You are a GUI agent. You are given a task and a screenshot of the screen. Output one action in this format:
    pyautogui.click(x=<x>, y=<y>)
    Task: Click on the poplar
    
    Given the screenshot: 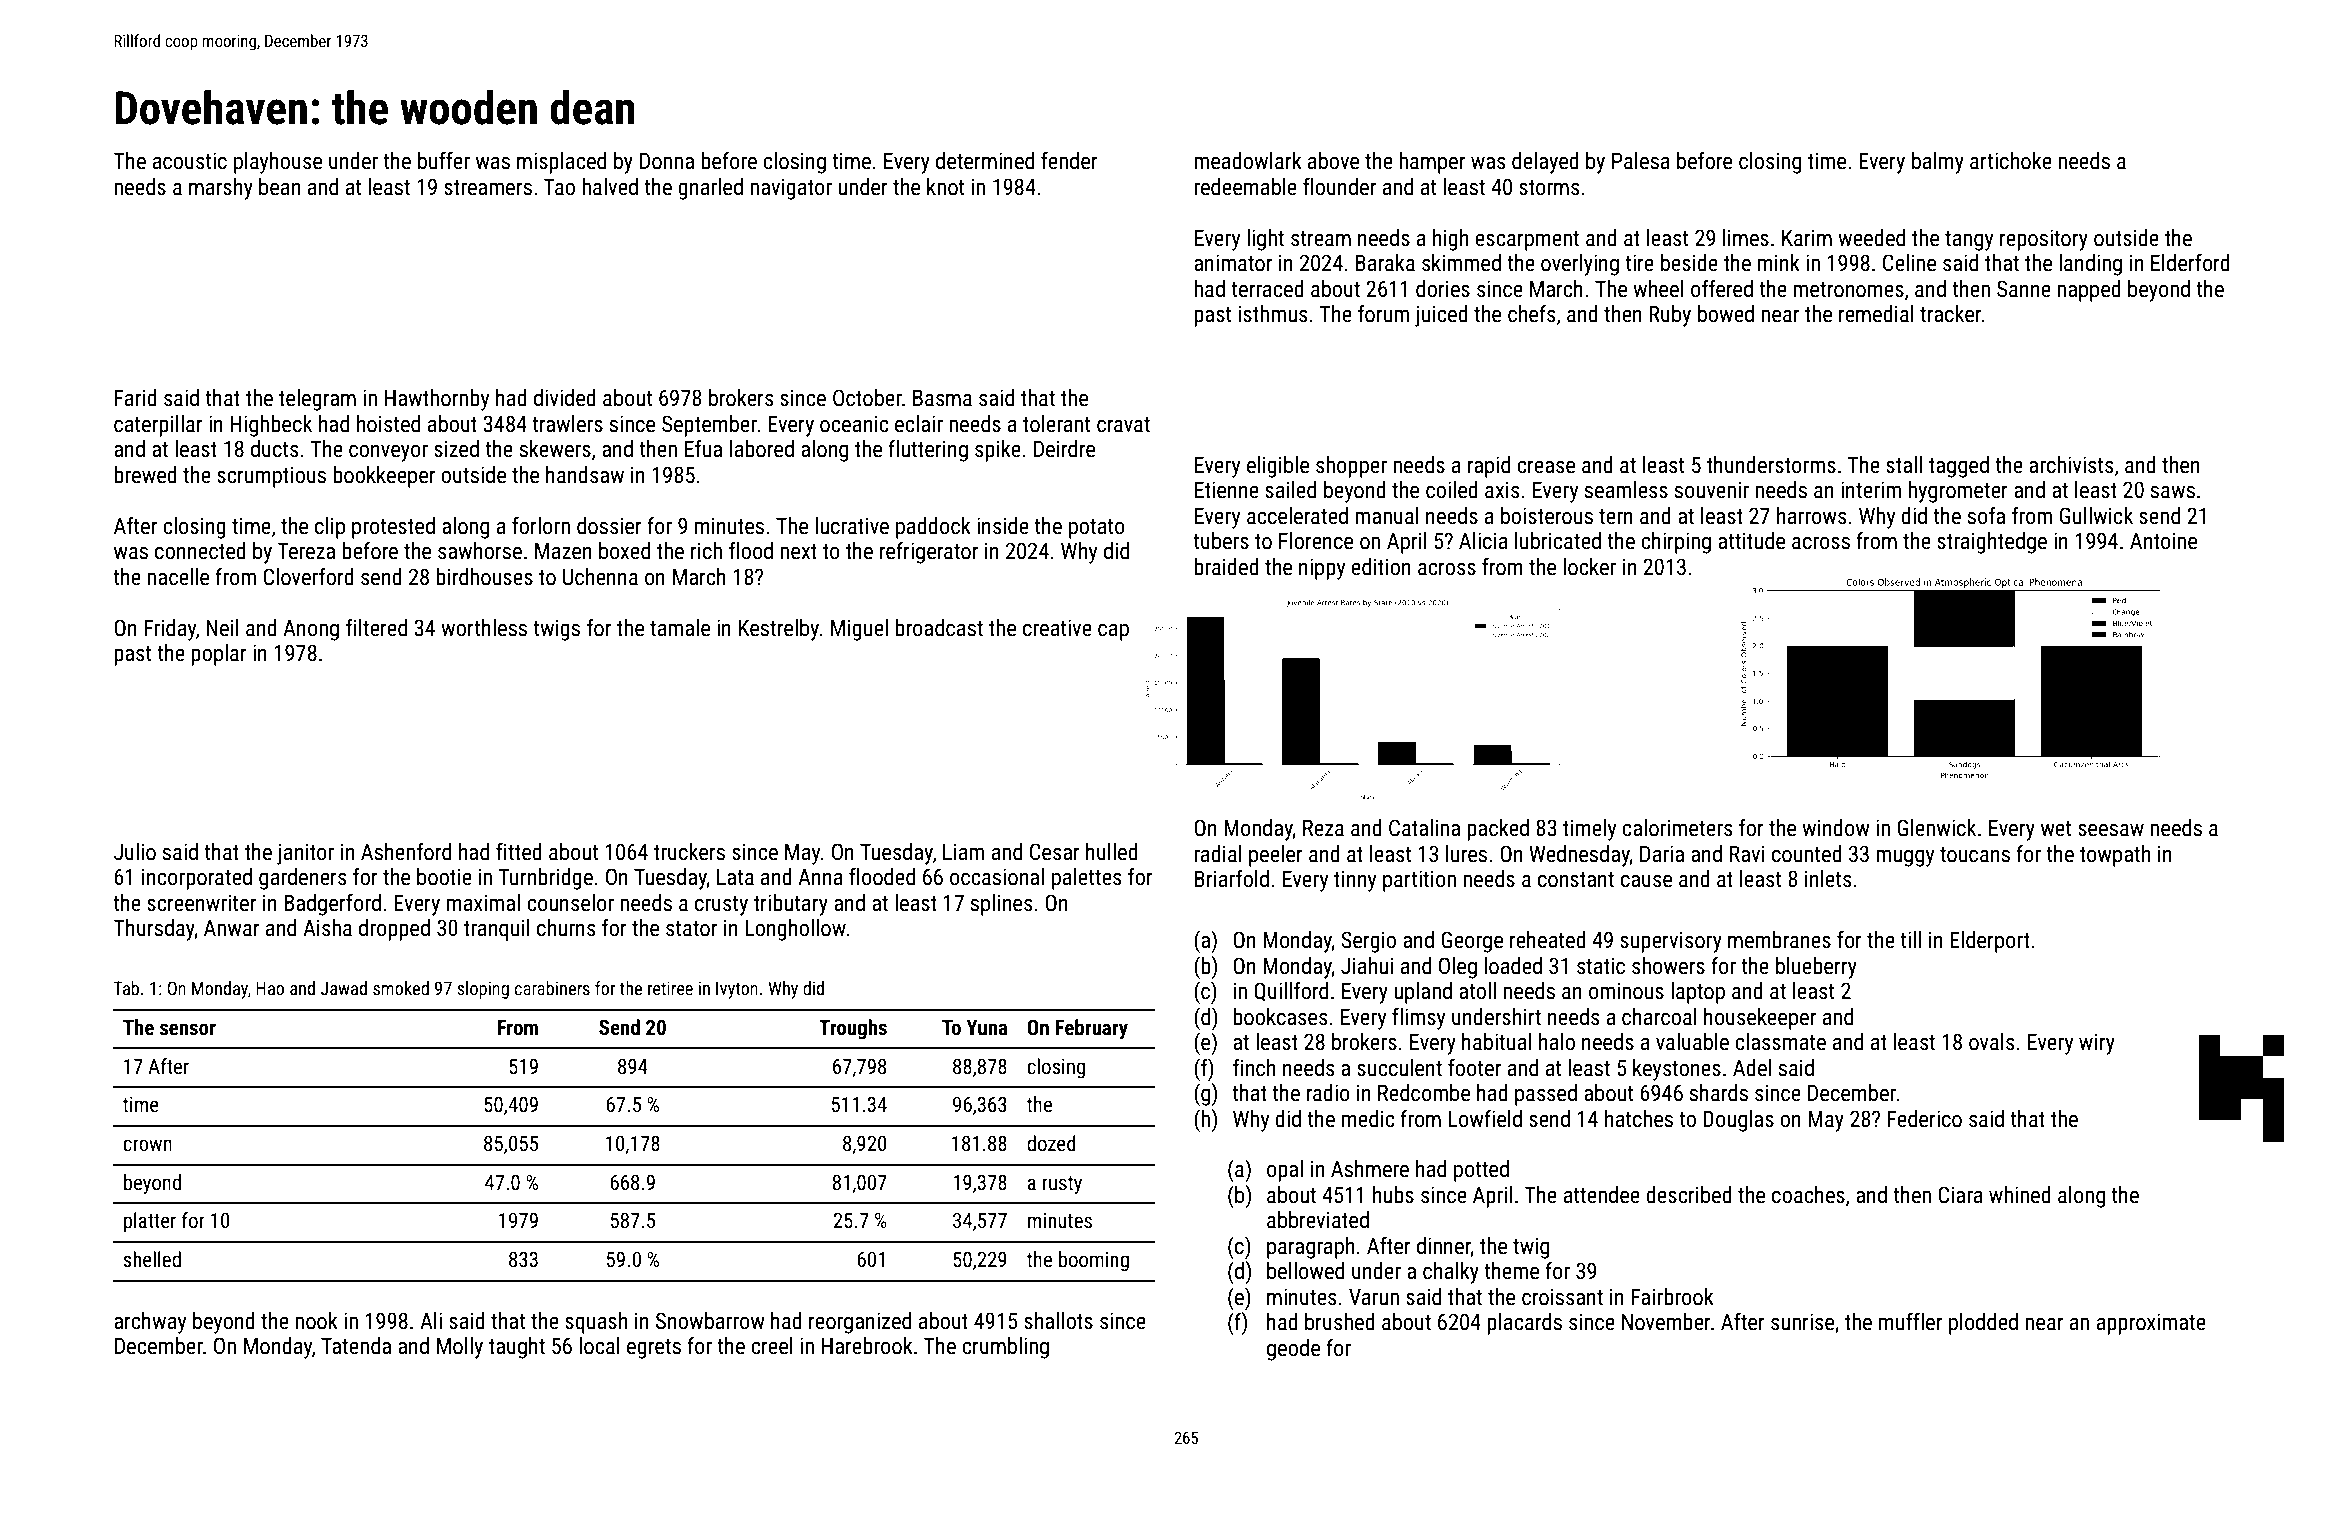 What is the action you would take?
    pyautogui.click(x=219, y=655)
